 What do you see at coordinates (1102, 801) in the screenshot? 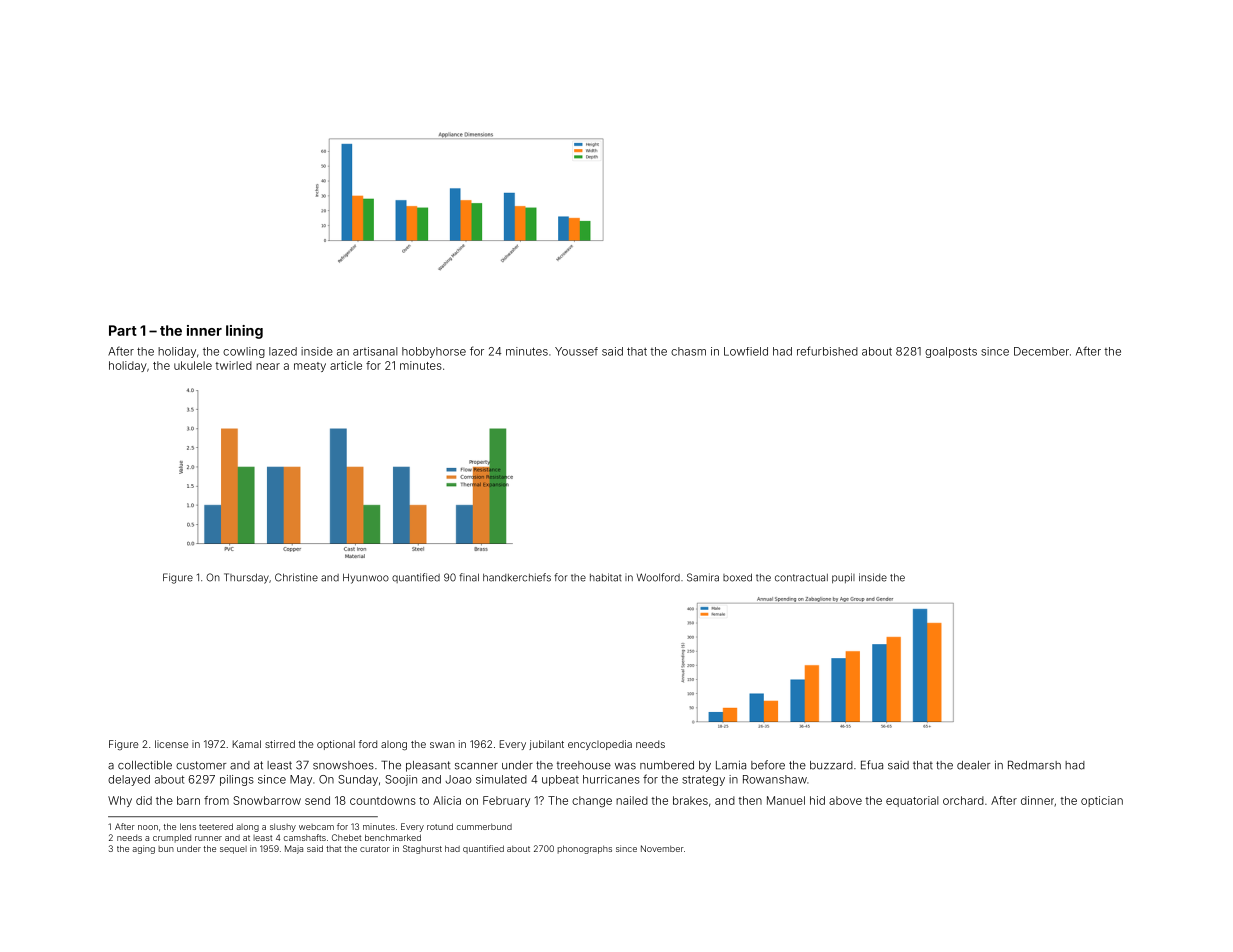
I see `optician` at bounding box center [1102, 801].
